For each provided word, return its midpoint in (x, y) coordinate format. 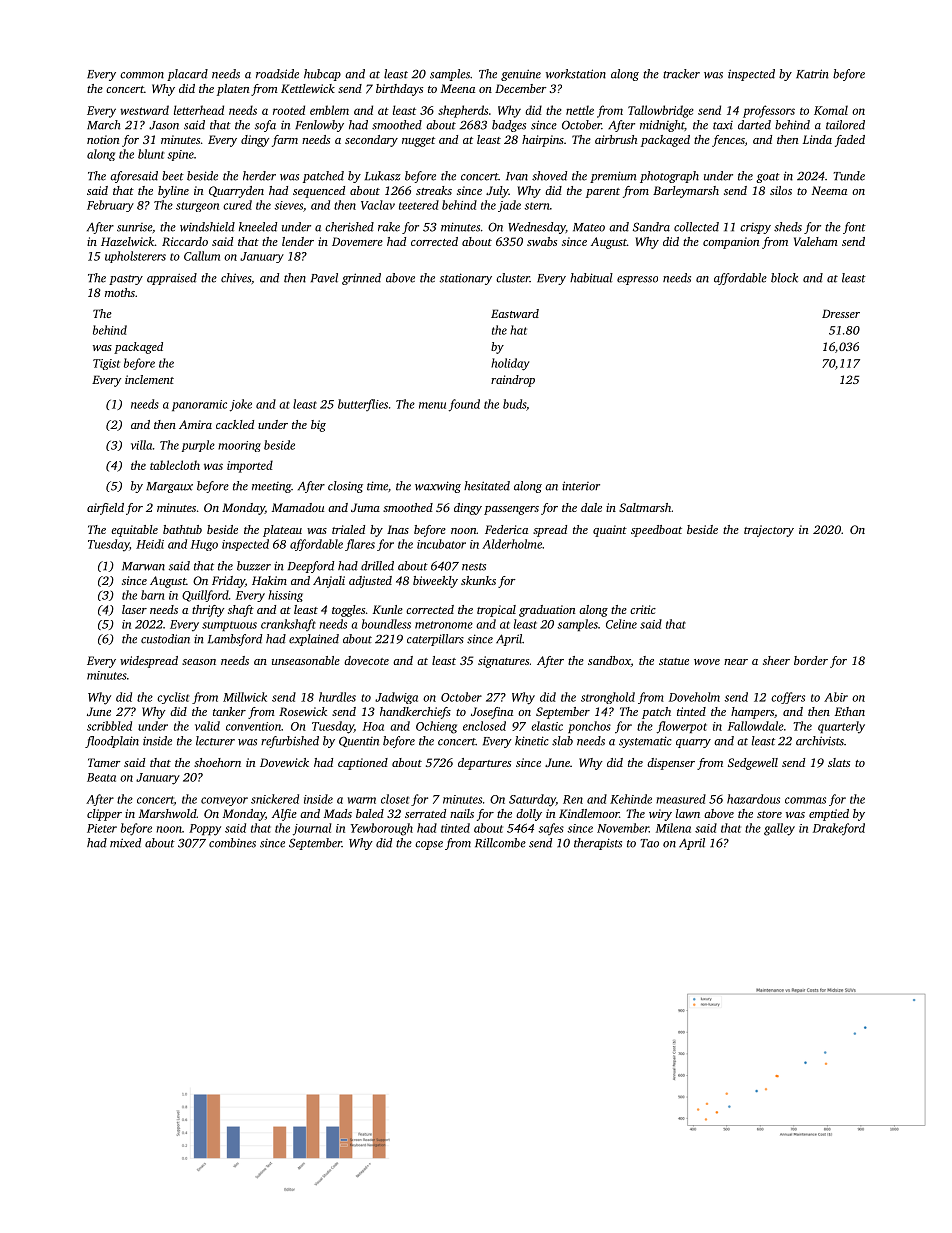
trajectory (769, 531)
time (377, 486)
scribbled (109, 726)
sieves (288, 205)
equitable (134, 531)
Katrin (812, 74)
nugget (418, 142)
